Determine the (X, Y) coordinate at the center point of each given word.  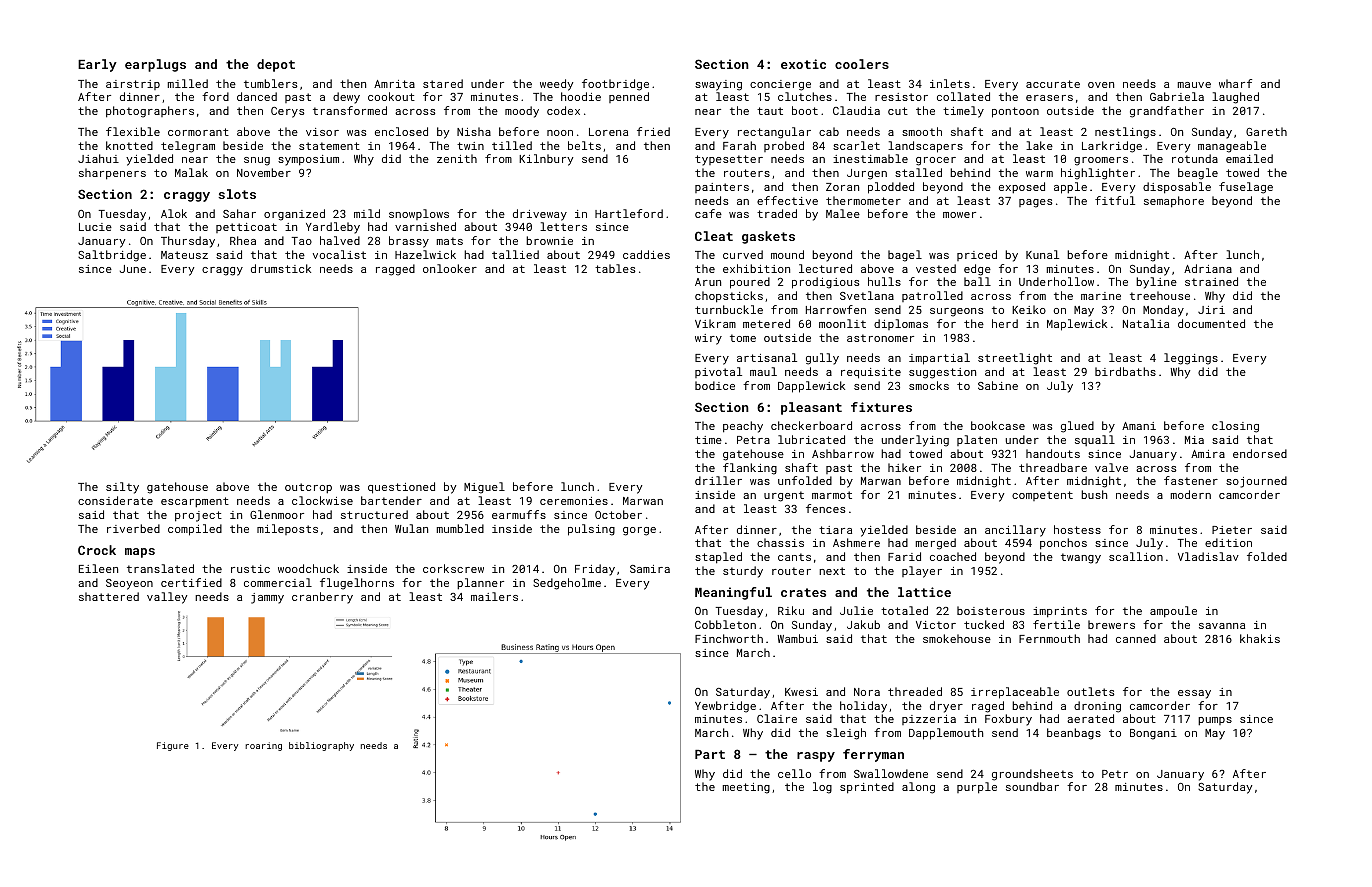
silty (122, 488)
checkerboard (811, 425)
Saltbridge (112, 256)
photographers (150, 112)
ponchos (1063, 544)
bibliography (321, 746)
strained (1211, 281)
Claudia (856, 110)
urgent (784, 496)
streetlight (1015, 359)
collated (963, 96)
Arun (708, 282)
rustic (250, 569)
